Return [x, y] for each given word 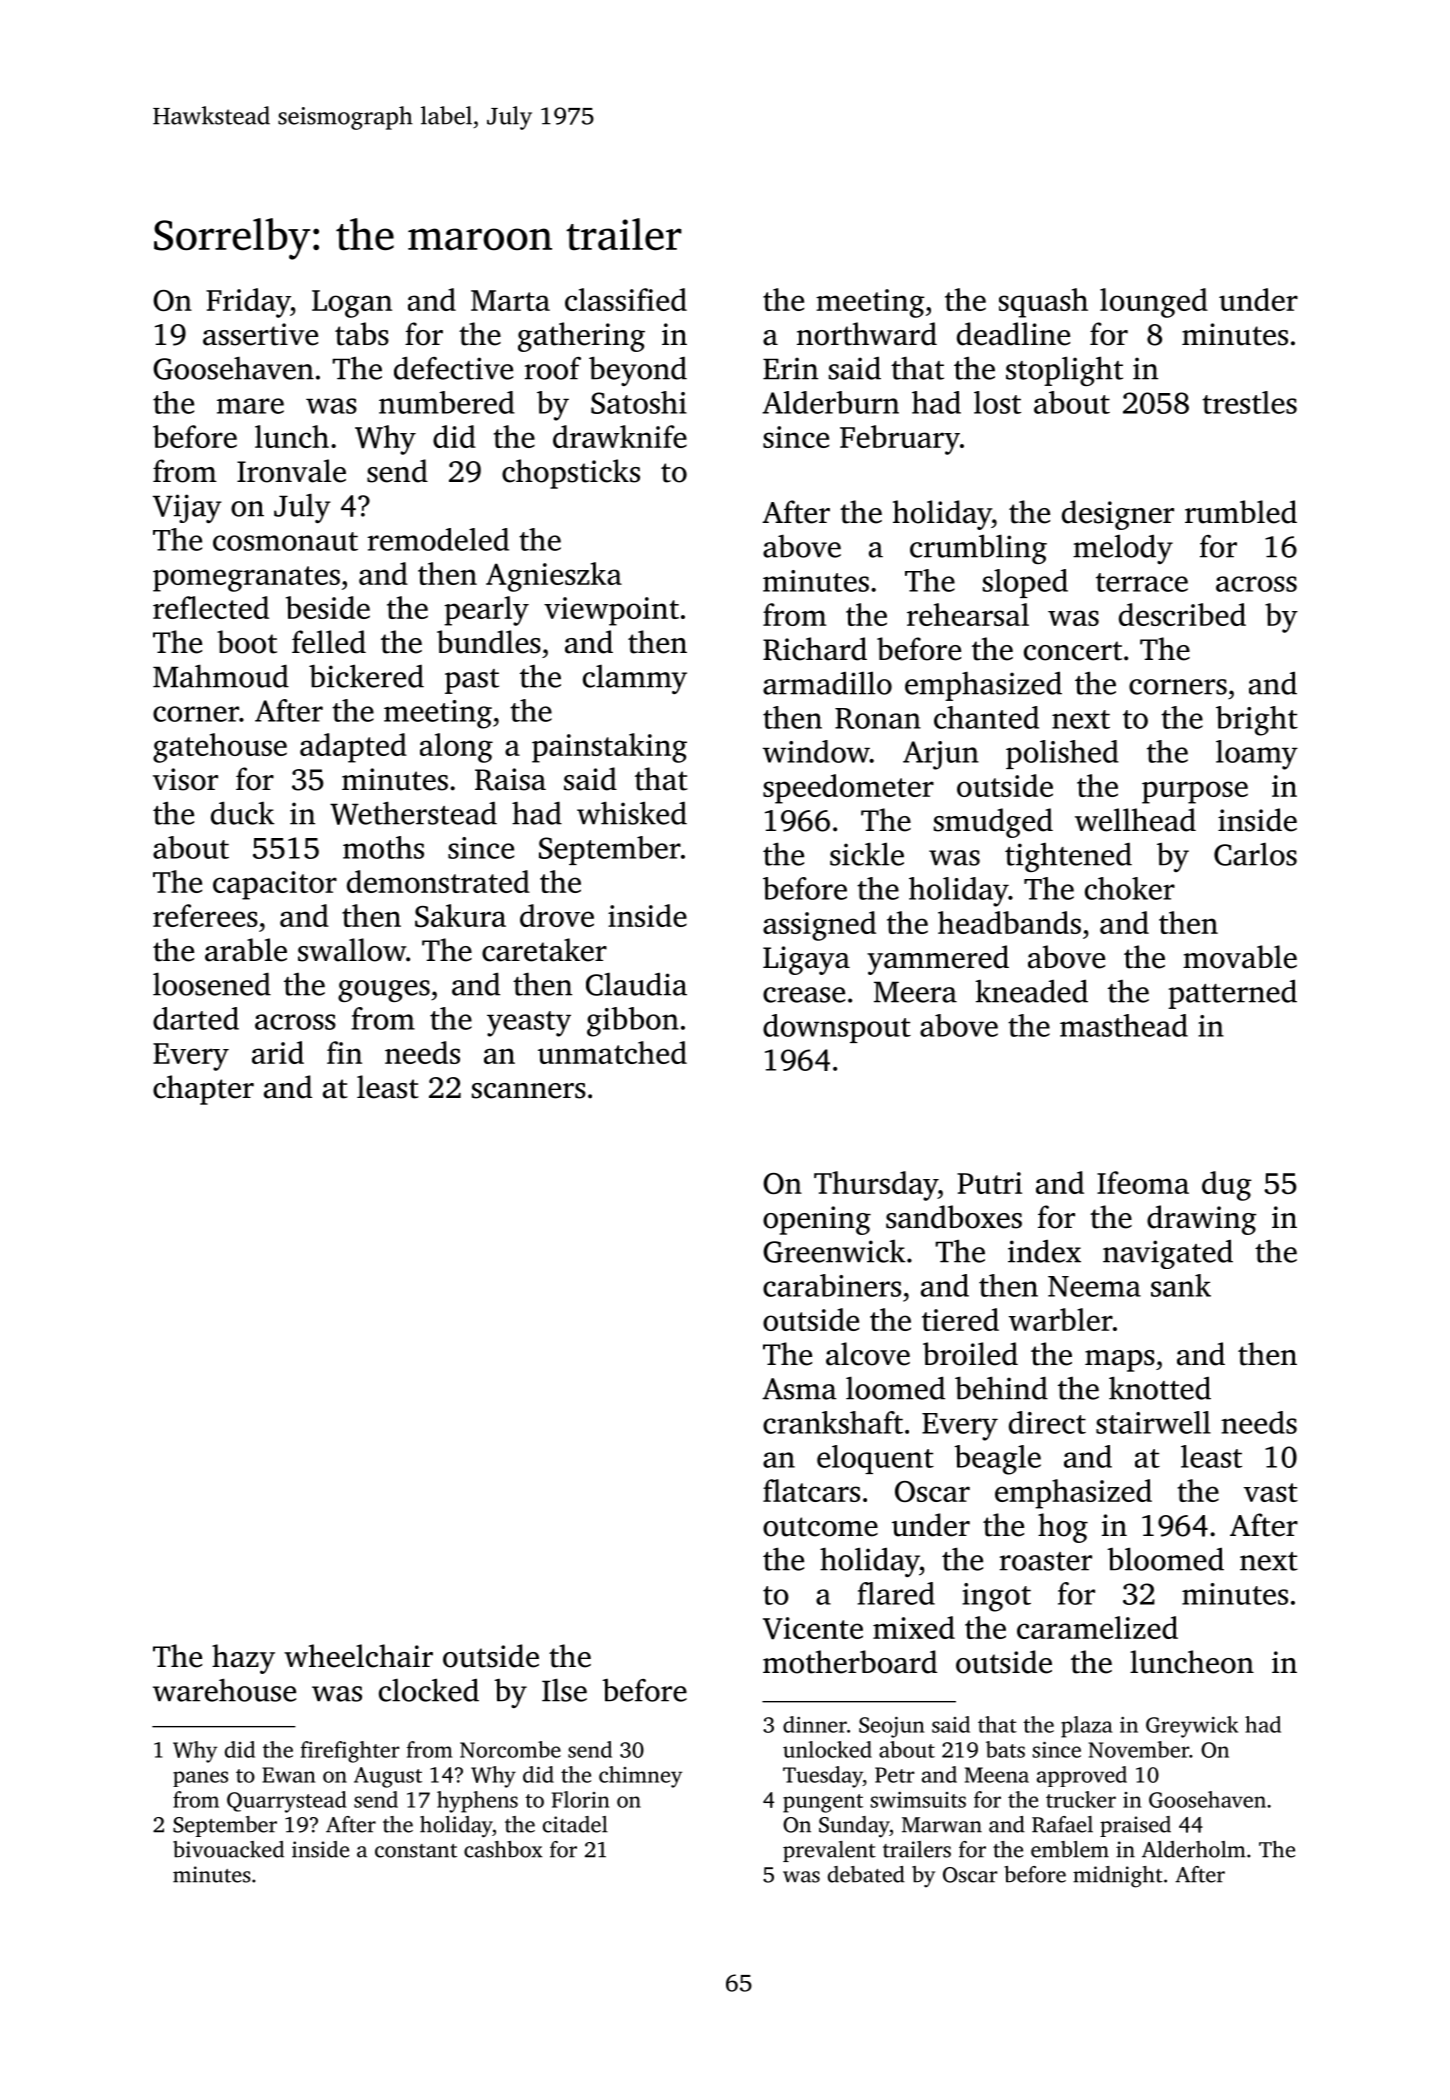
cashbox [503, 1849]
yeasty [529, 1024]
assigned [819, 926]
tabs [362, 334]
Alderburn [830, 402]
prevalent [829, 1851]
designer [1118, 515]
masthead [1124, 1025]
